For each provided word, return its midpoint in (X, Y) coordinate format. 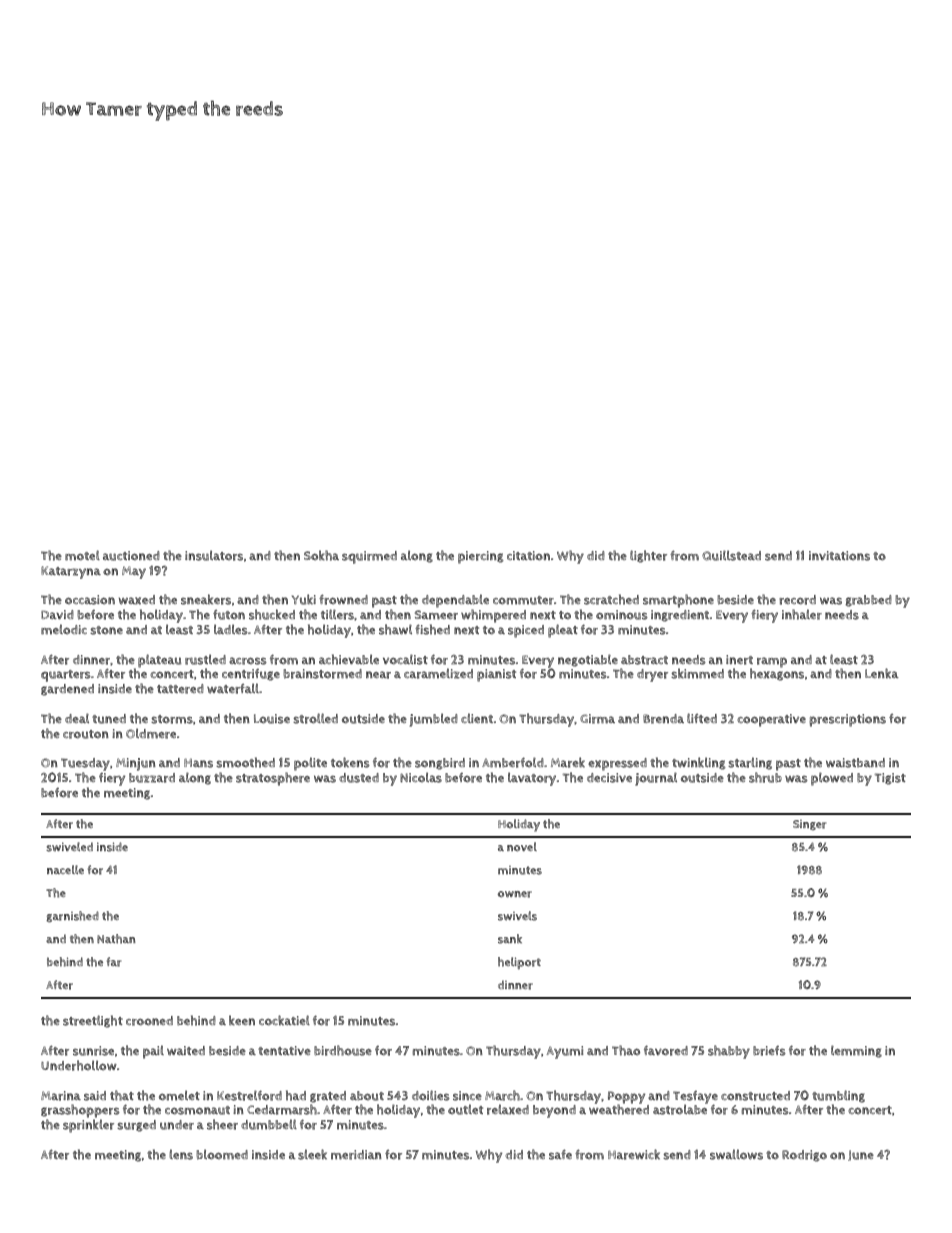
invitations (839, 556)
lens (181, 1154)
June (861, 1155)
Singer (809, 825)
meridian (356, 1155)
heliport (519, 963)
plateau (159, 661)
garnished (72, 916)
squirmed (369, 557)
